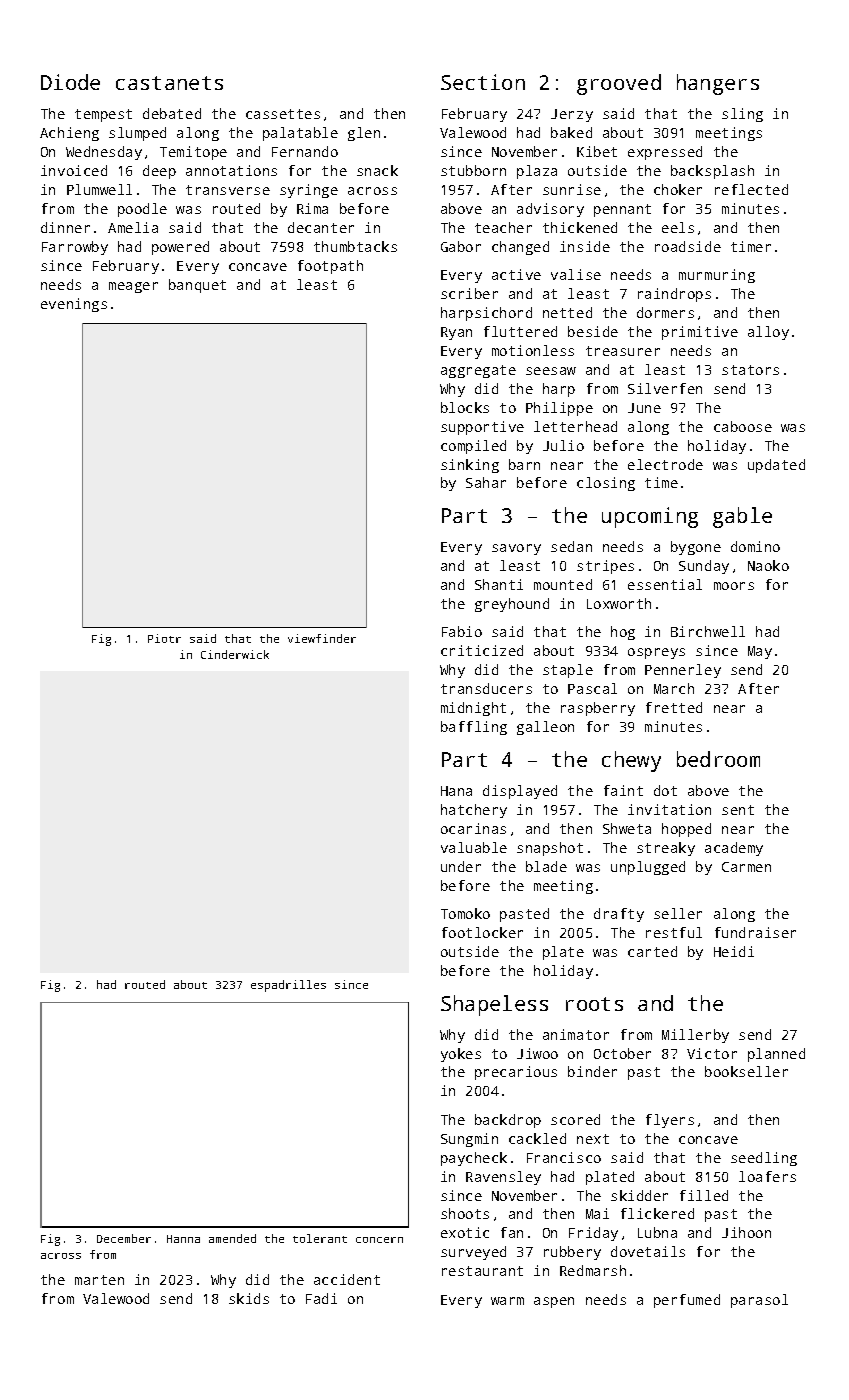 Image resolution: width=849 pixels, height=1400 pixels. Describe the element at coordinates (124, 1238) in the screenshot. I see `December` at that location.
